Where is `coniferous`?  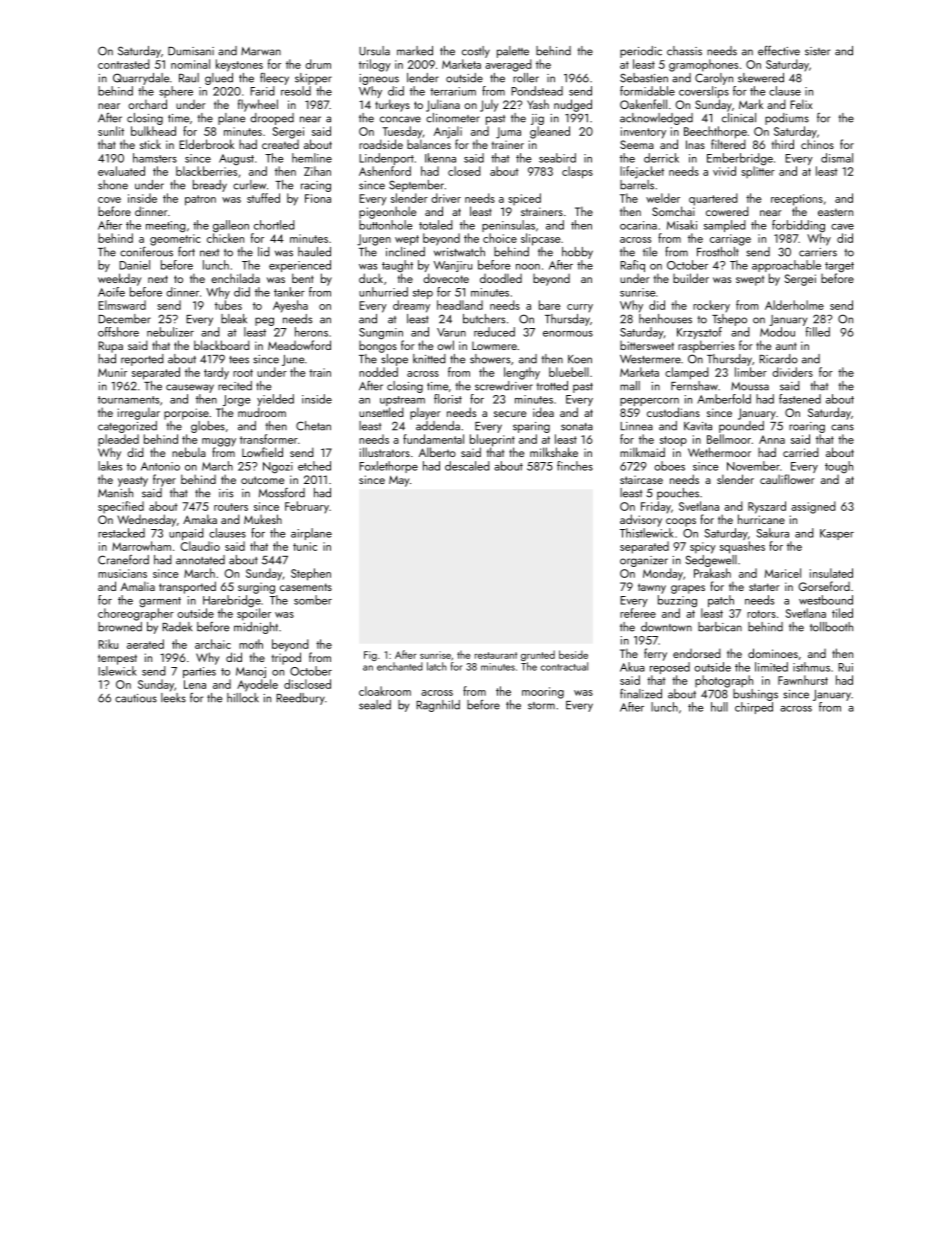
coniferous is located at coordinates (146, 252).
